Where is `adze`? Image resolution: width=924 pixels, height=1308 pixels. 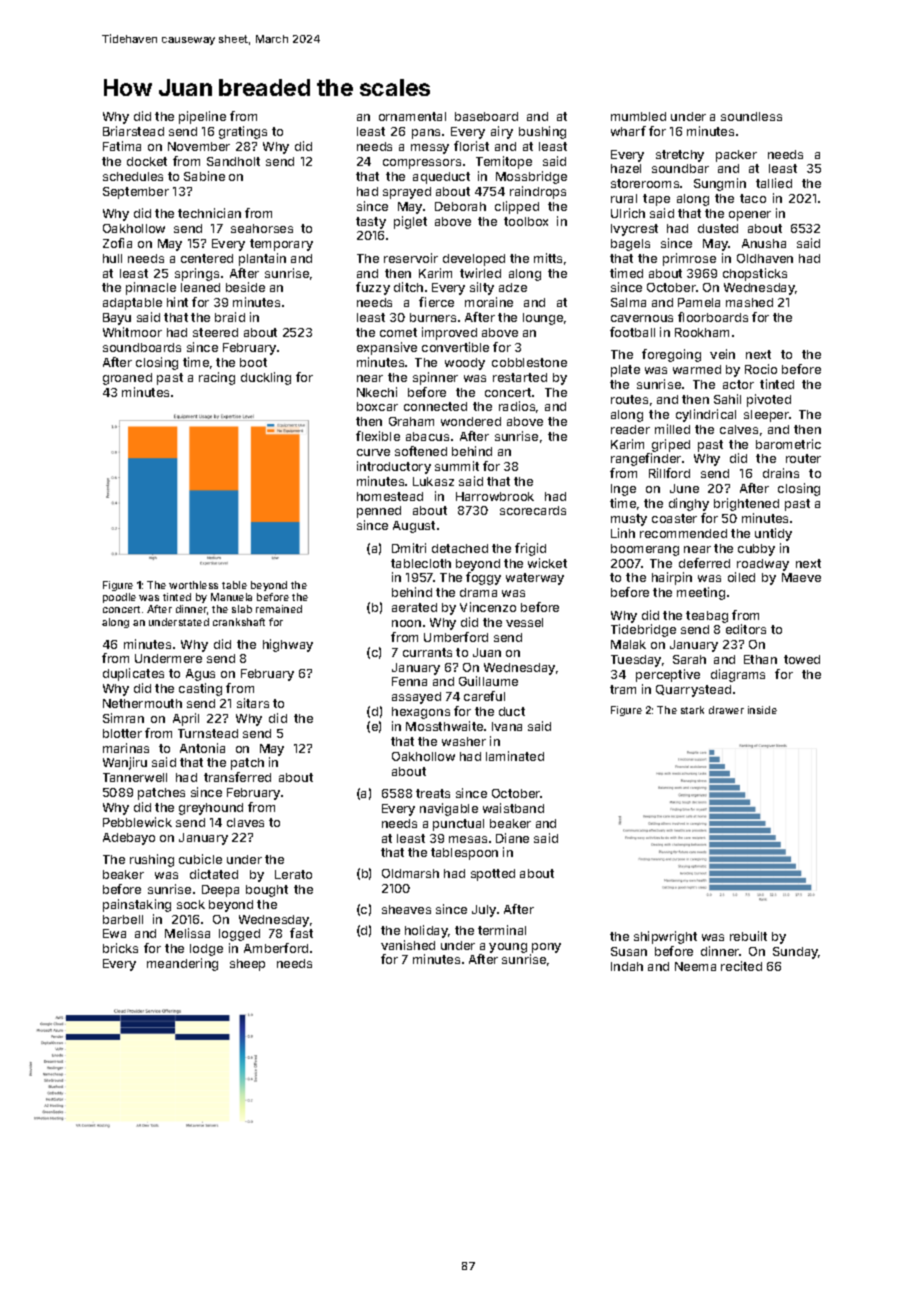 adze is located at coordinates (513, 287).
